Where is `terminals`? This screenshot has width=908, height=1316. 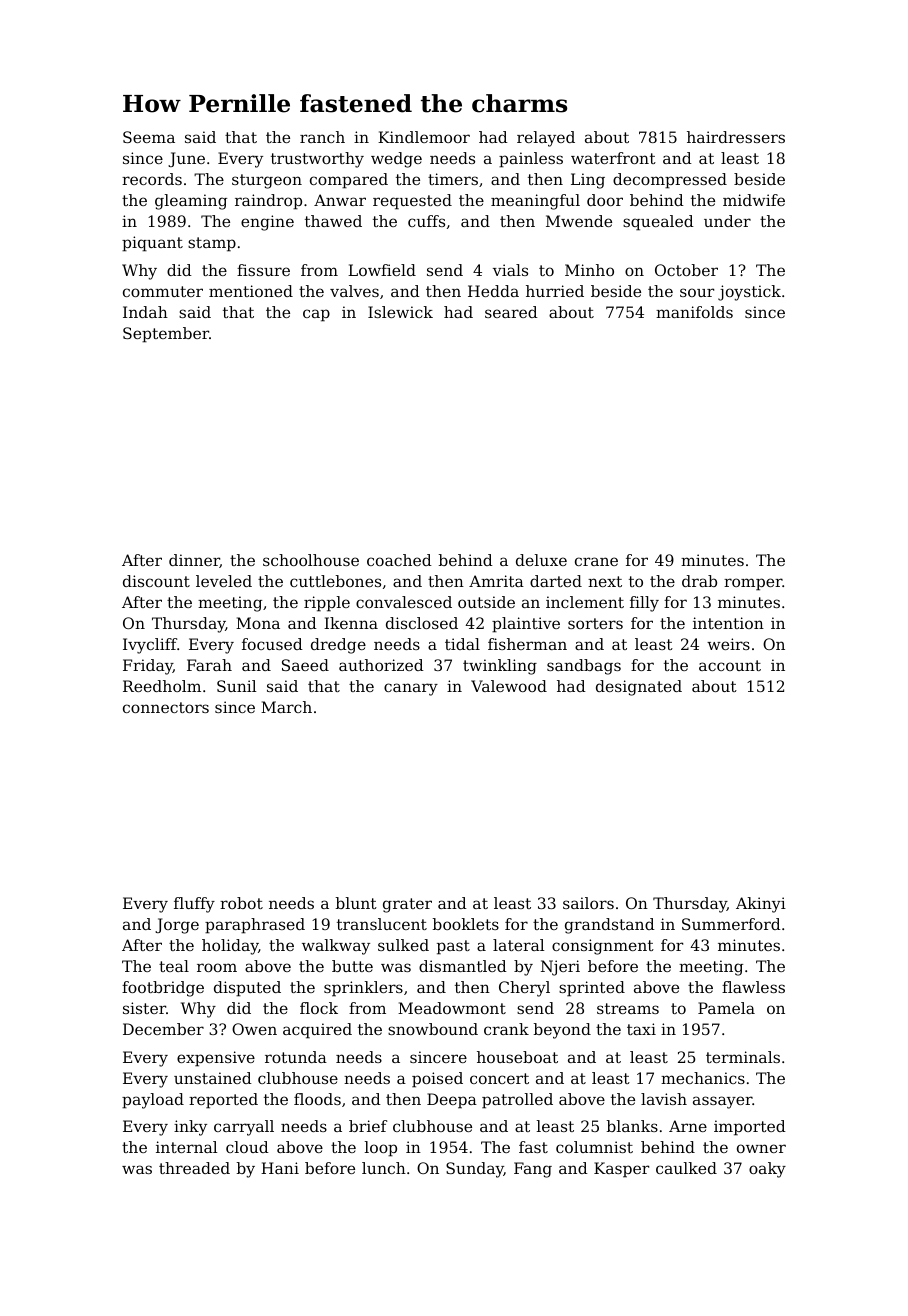 terminals is located at coordinates (743, 1057).
